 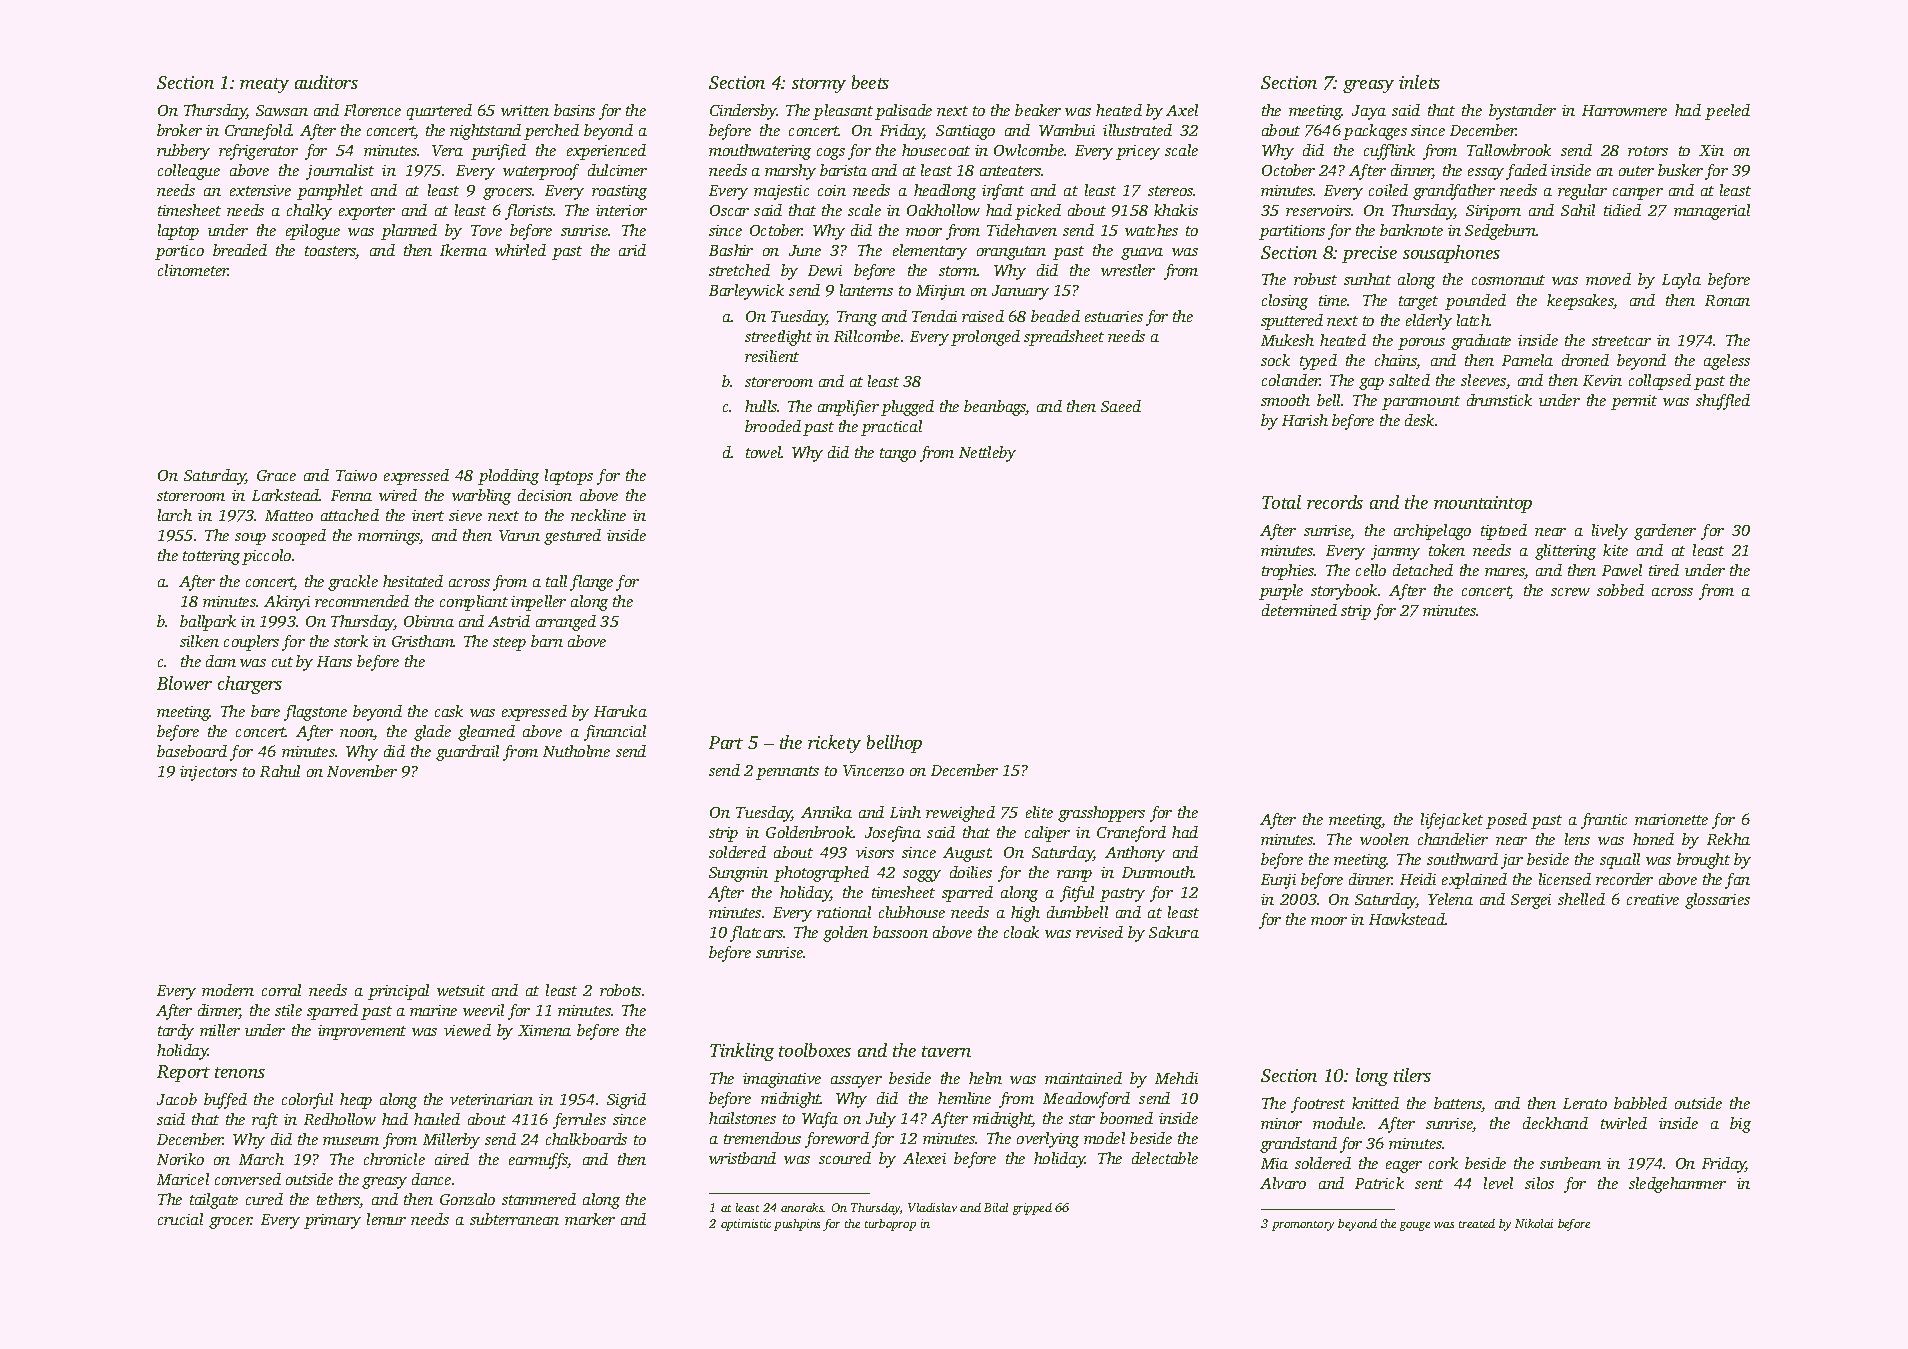 What do you see at coordinates (1640, 1103) in the page?
I see `babbled` at bounding box center [1640, 1103].
